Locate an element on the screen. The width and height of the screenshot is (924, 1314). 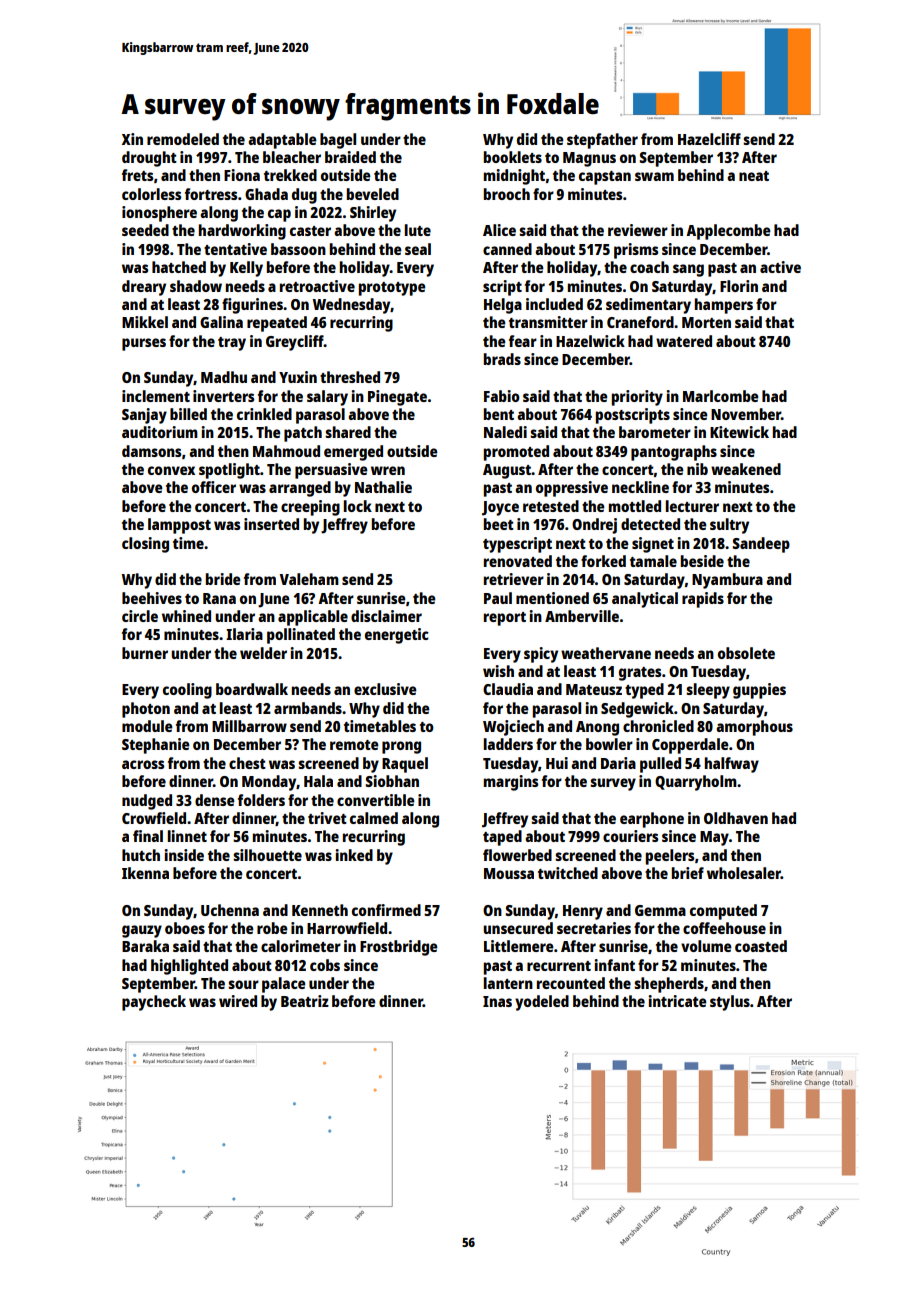
Nathalie is located at coordinates (383, 487).
